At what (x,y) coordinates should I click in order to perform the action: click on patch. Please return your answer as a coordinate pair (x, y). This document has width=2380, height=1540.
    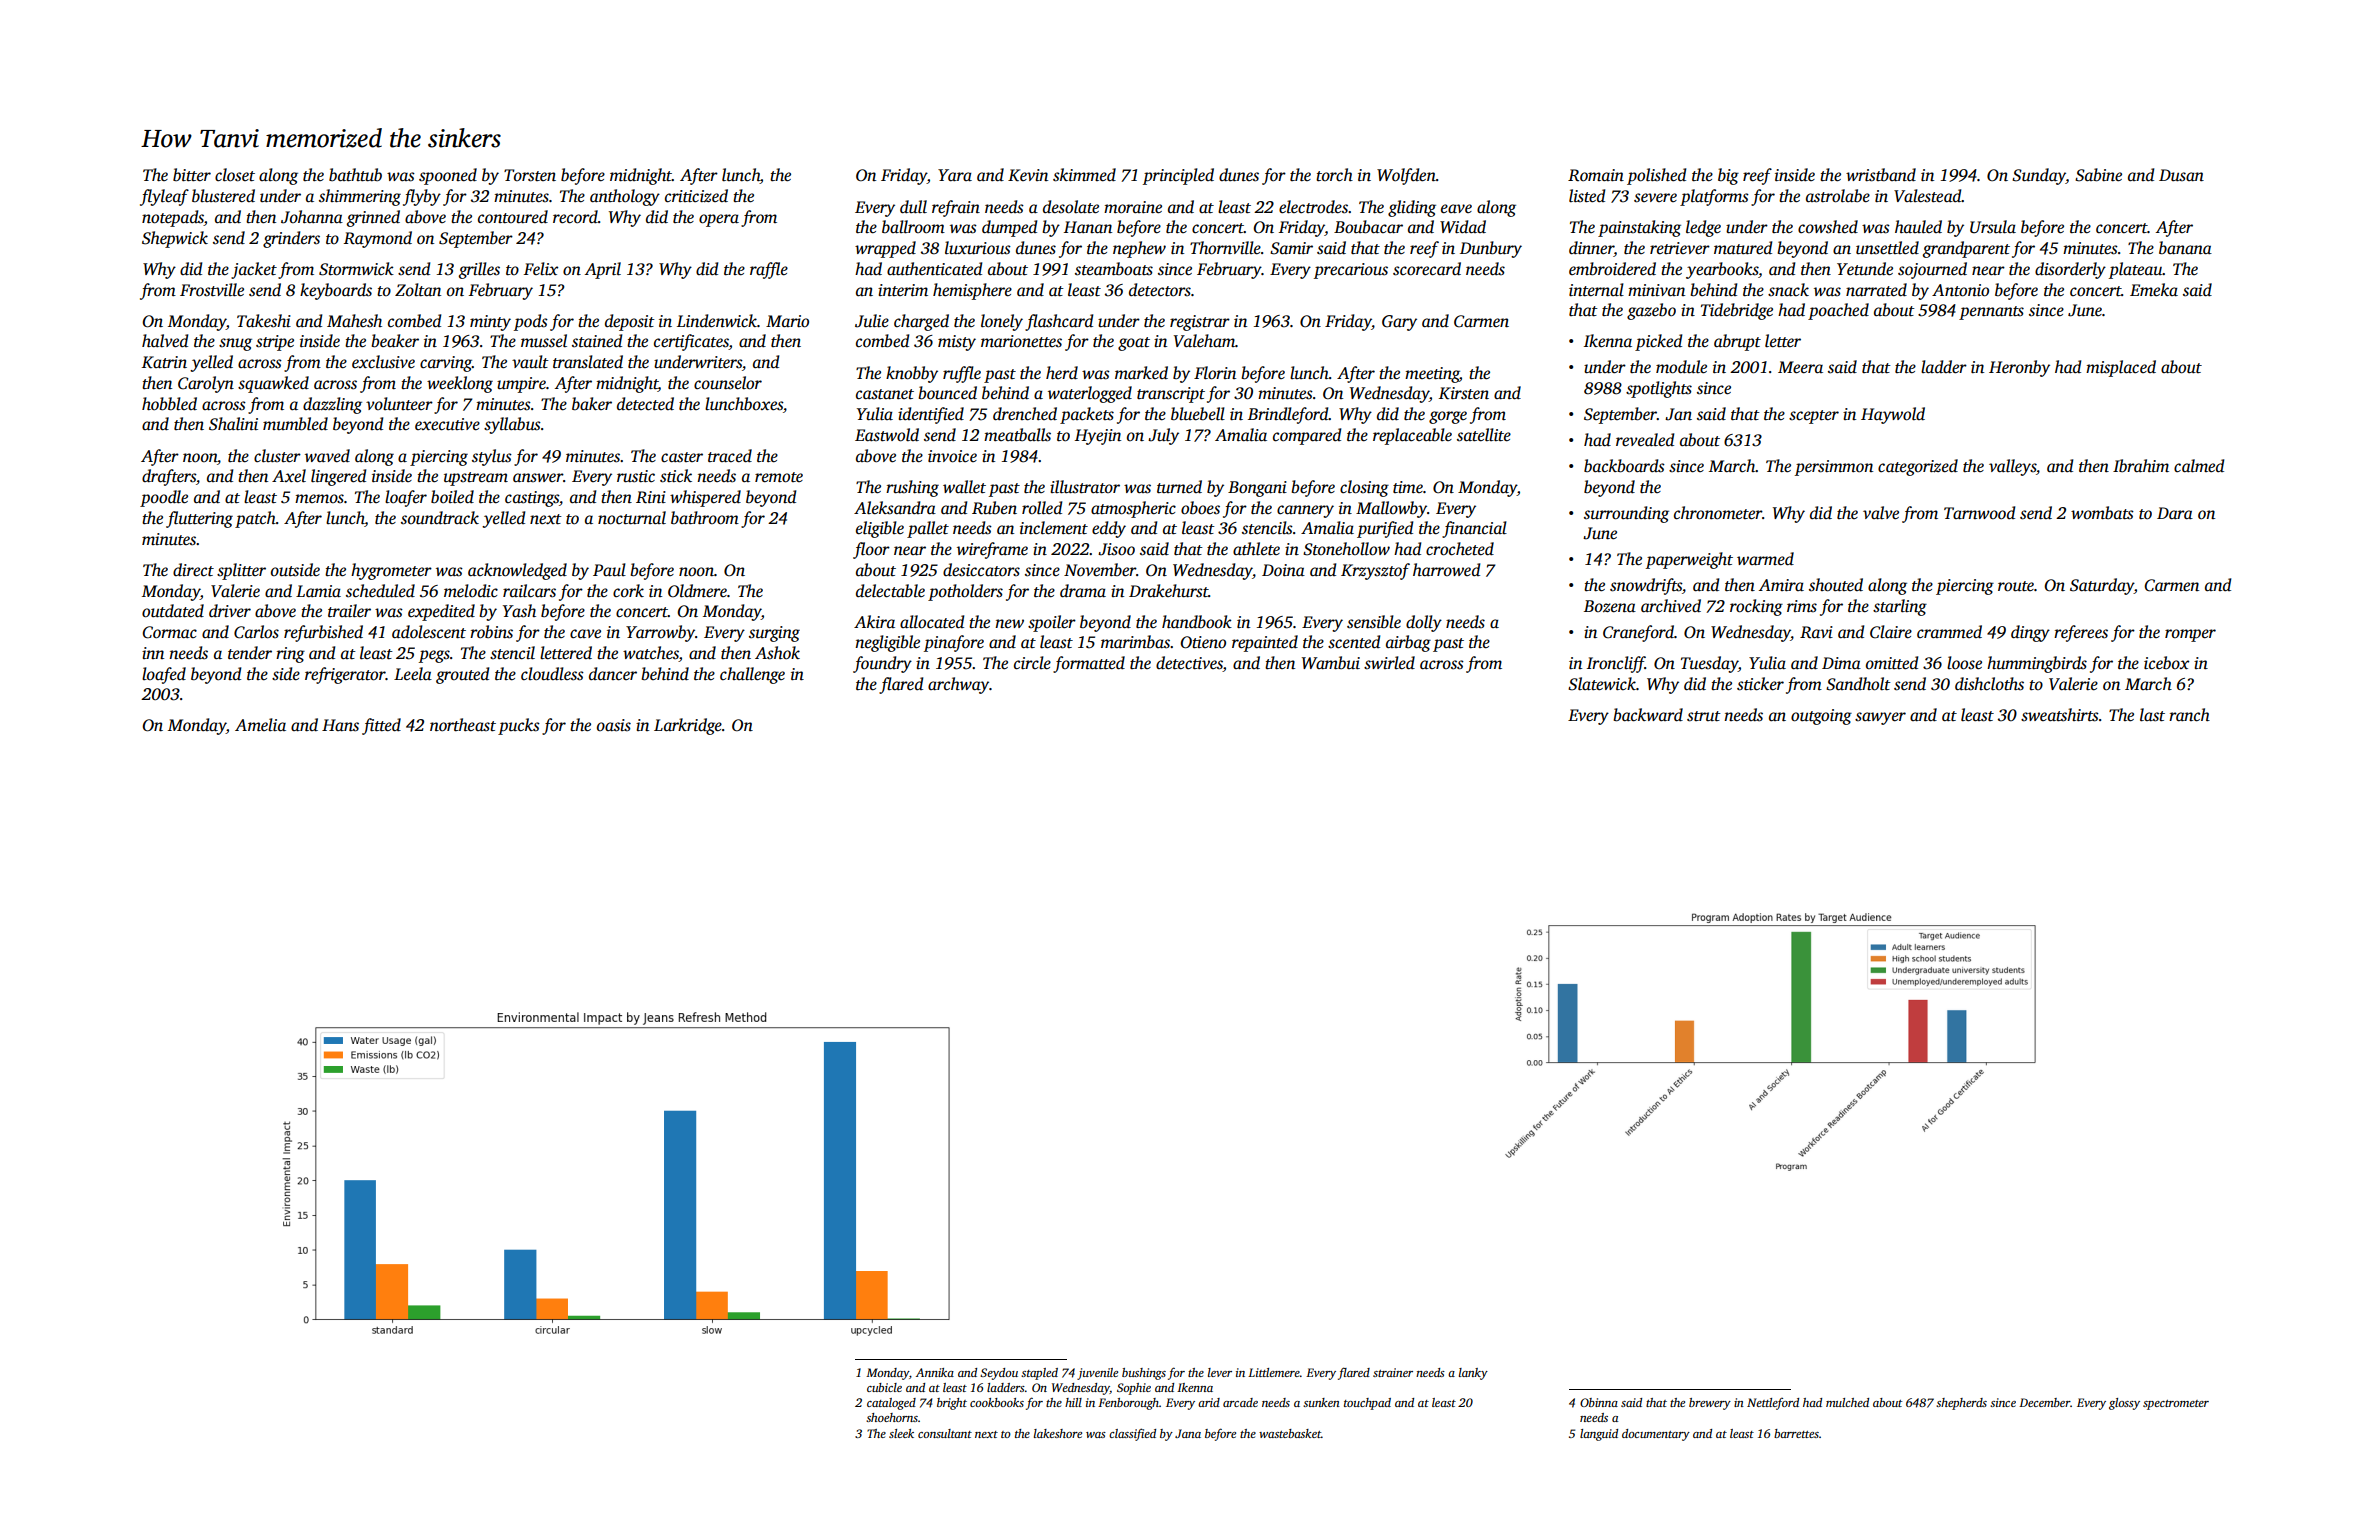
    Looking at the image, I should click on (255, 519).
